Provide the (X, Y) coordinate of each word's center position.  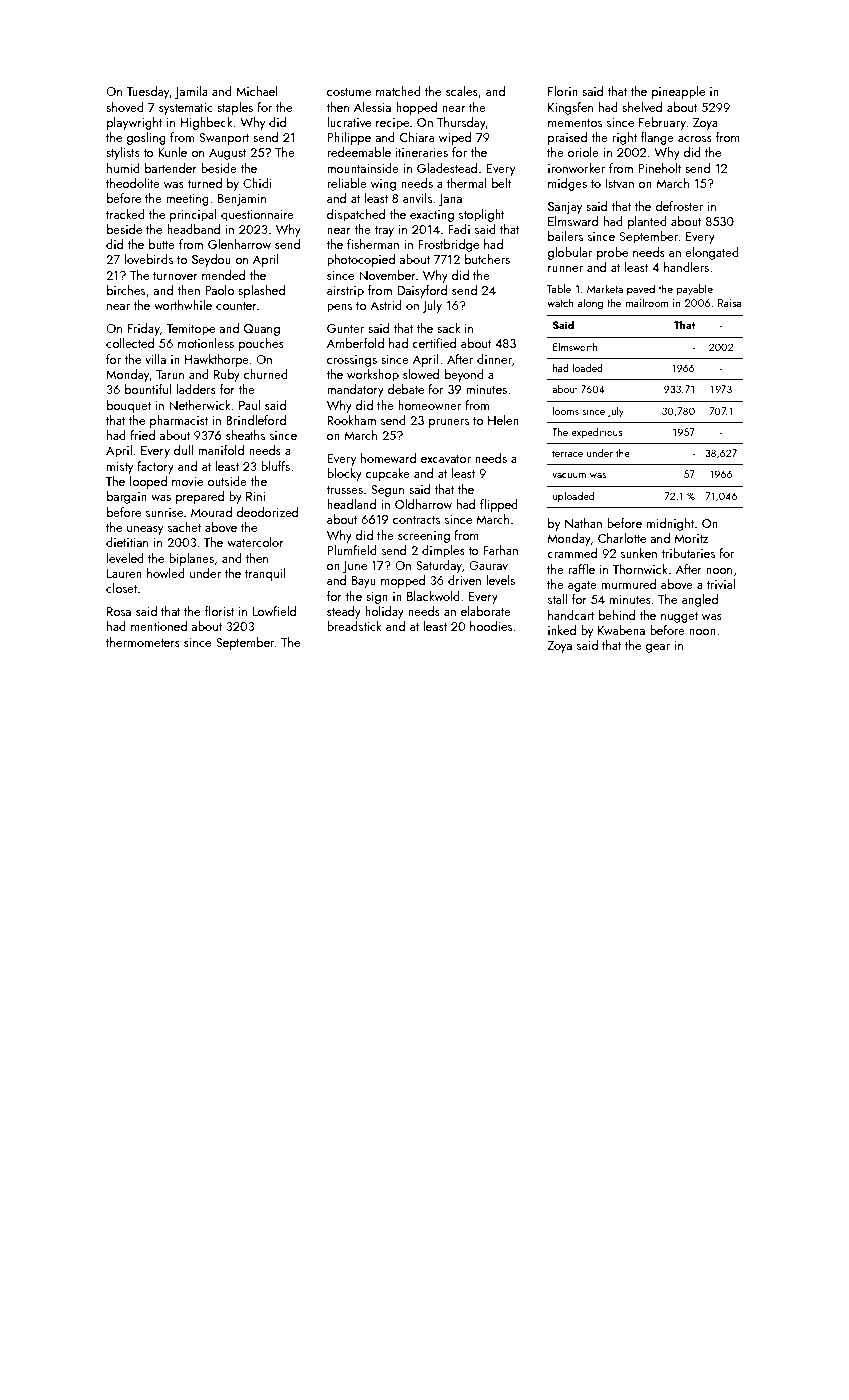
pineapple (678, 92)
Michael (257, 91)
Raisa (729, 303)
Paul (249, 405)
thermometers (143, 642)
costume (349, 92)
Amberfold (355, 343)
